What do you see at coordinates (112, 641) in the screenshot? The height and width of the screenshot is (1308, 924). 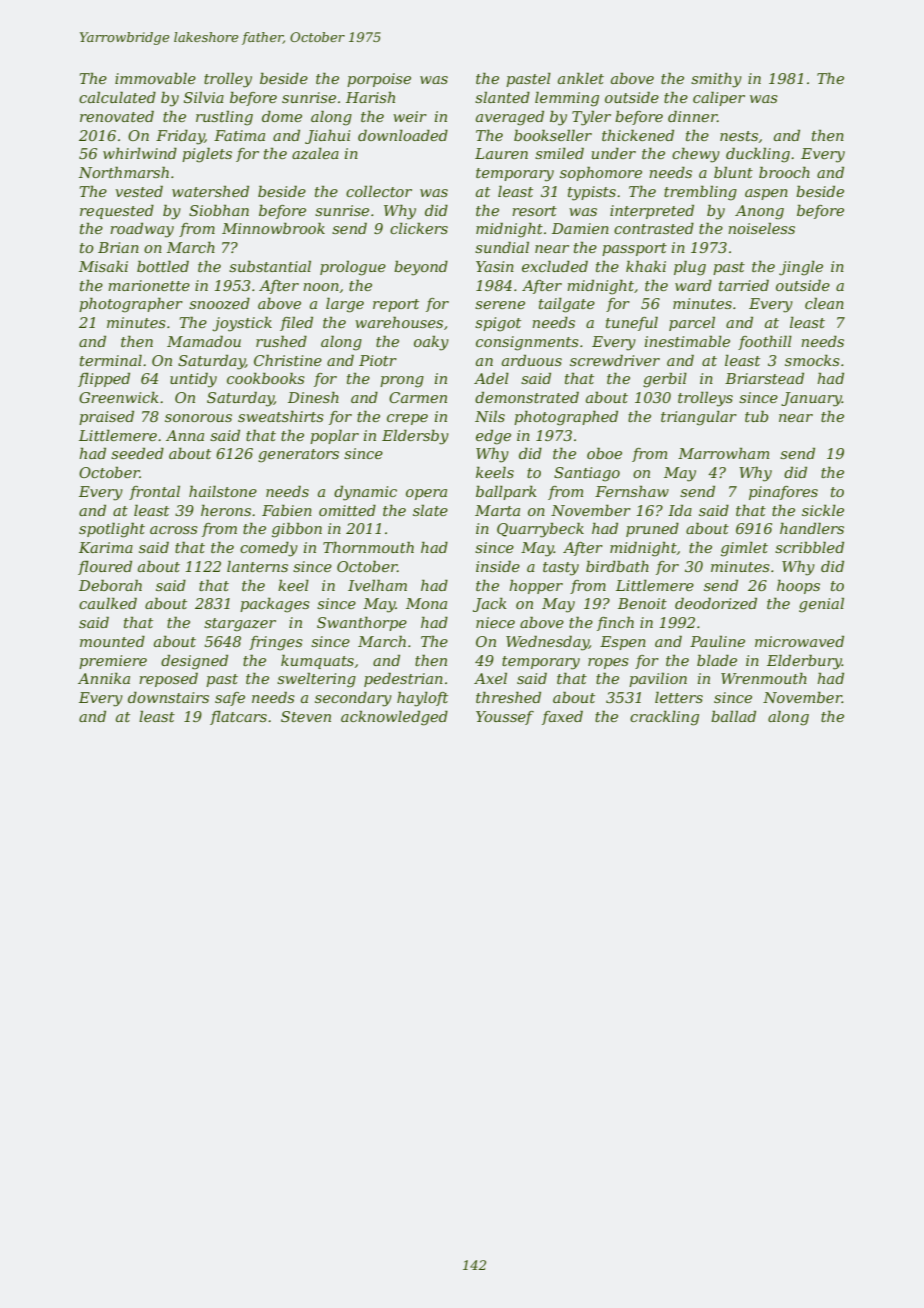 I see `mounted` at bounding box center [112, 641].
